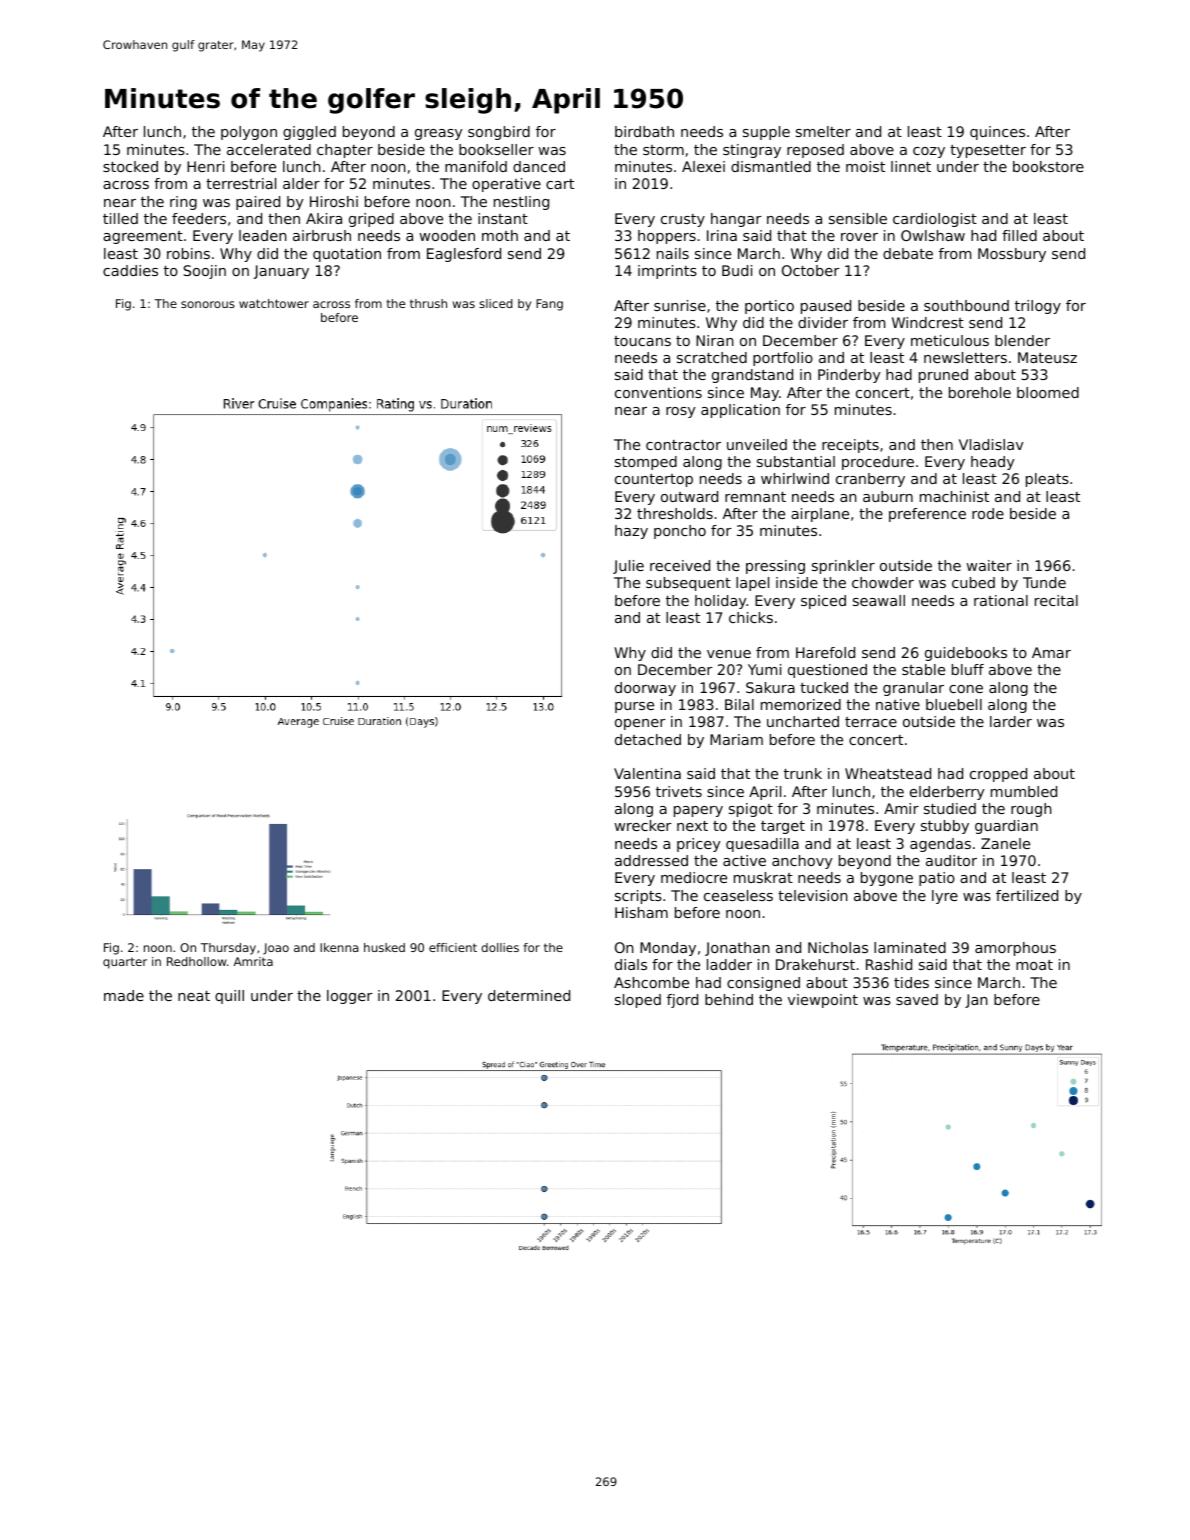 This document has width=1190, height=1540. Describe the element at coordinates (276, 949) in the document. I see `Joao` at that location.
